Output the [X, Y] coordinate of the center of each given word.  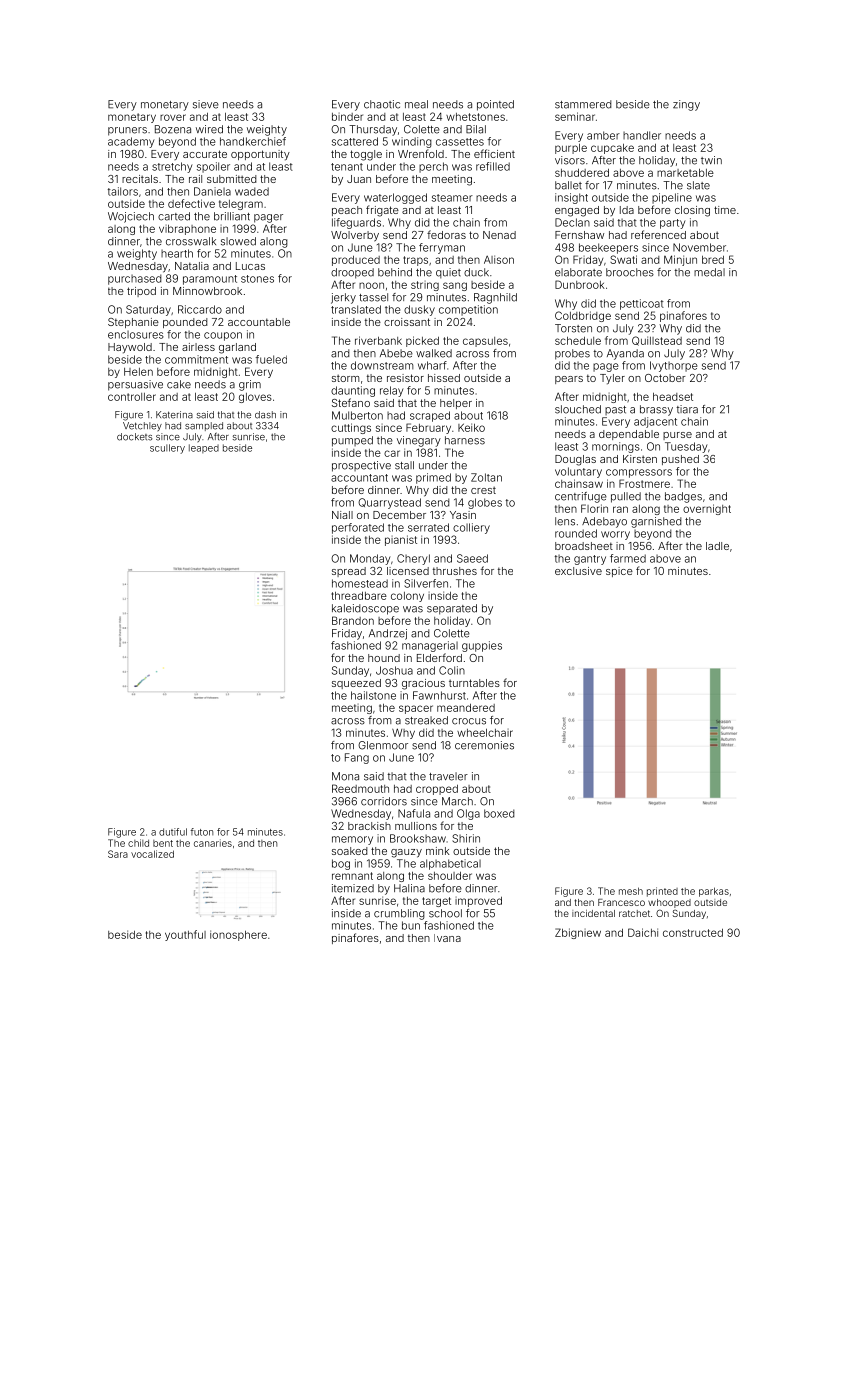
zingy [686, 105]
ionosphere [238, 935]
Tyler [612, 379]
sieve [206, 104]
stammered [583, 104]
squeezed [356, 684]
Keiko [471, 427]
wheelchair [485, 733]
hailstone [373, 695]
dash [265, 415]
